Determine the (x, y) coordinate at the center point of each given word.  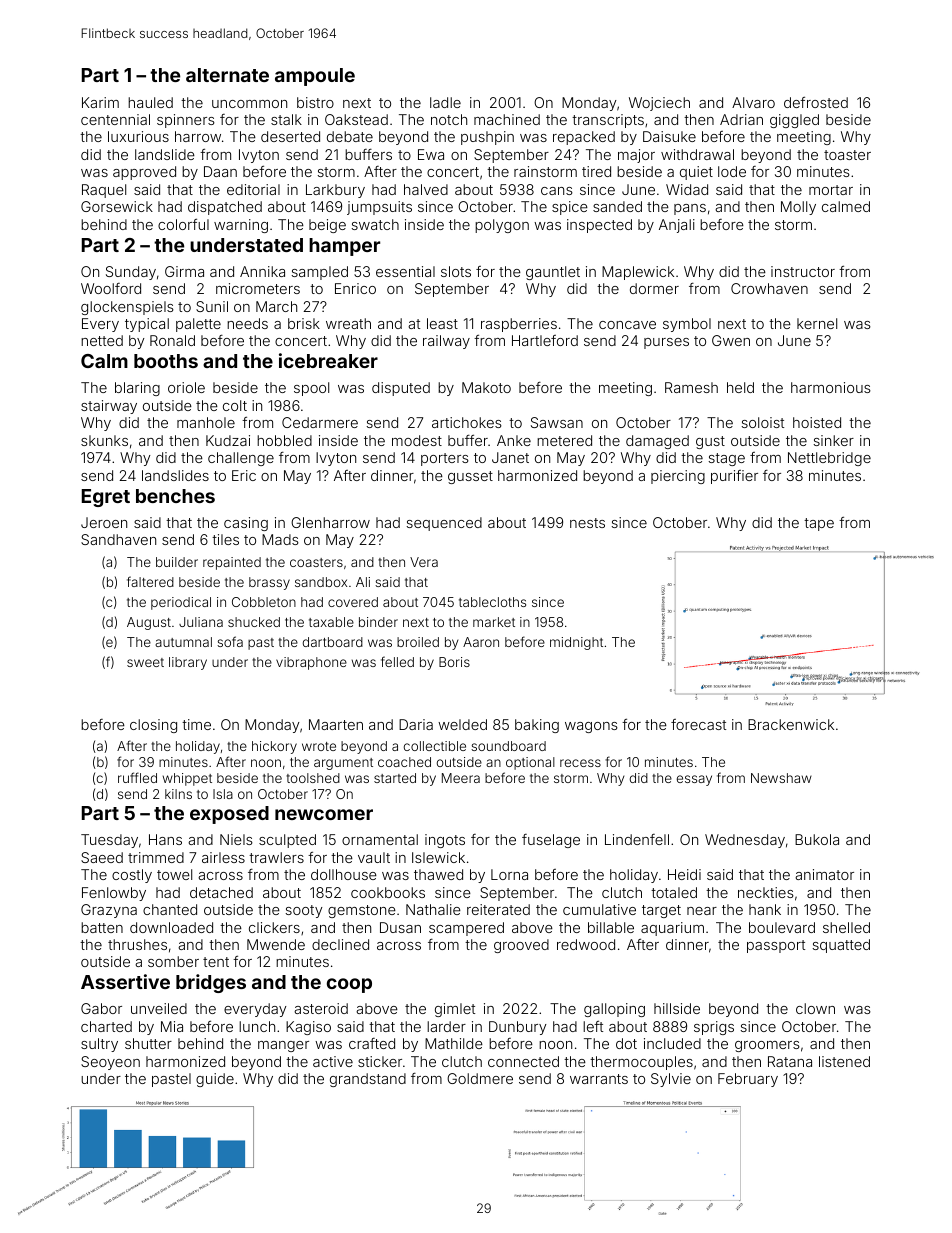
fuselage (551, 841)
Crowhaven (769, 288)
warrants (599, 1079)
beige (327, 226)
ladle (445, 102)
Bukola (817, 839)
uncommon (249, 104)
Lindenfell (637, 839)
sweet (145, 662)
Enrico (355, 288)
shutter (148, 1043)
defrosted (816, 102)
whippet (187, 779)
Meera (461, 778)
